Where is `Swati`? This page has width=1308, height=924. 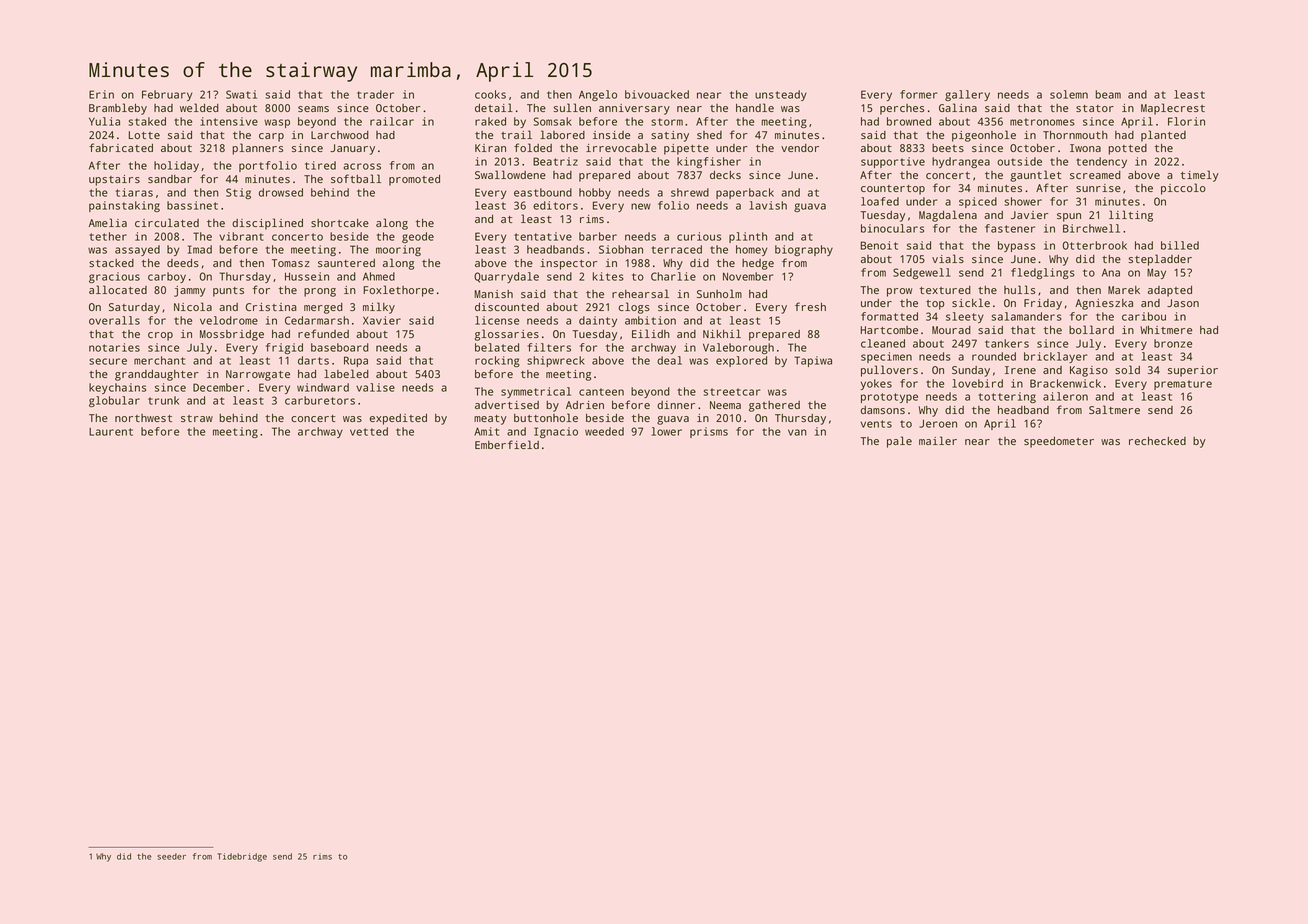 Swati is located at coordinates (241, 94).
